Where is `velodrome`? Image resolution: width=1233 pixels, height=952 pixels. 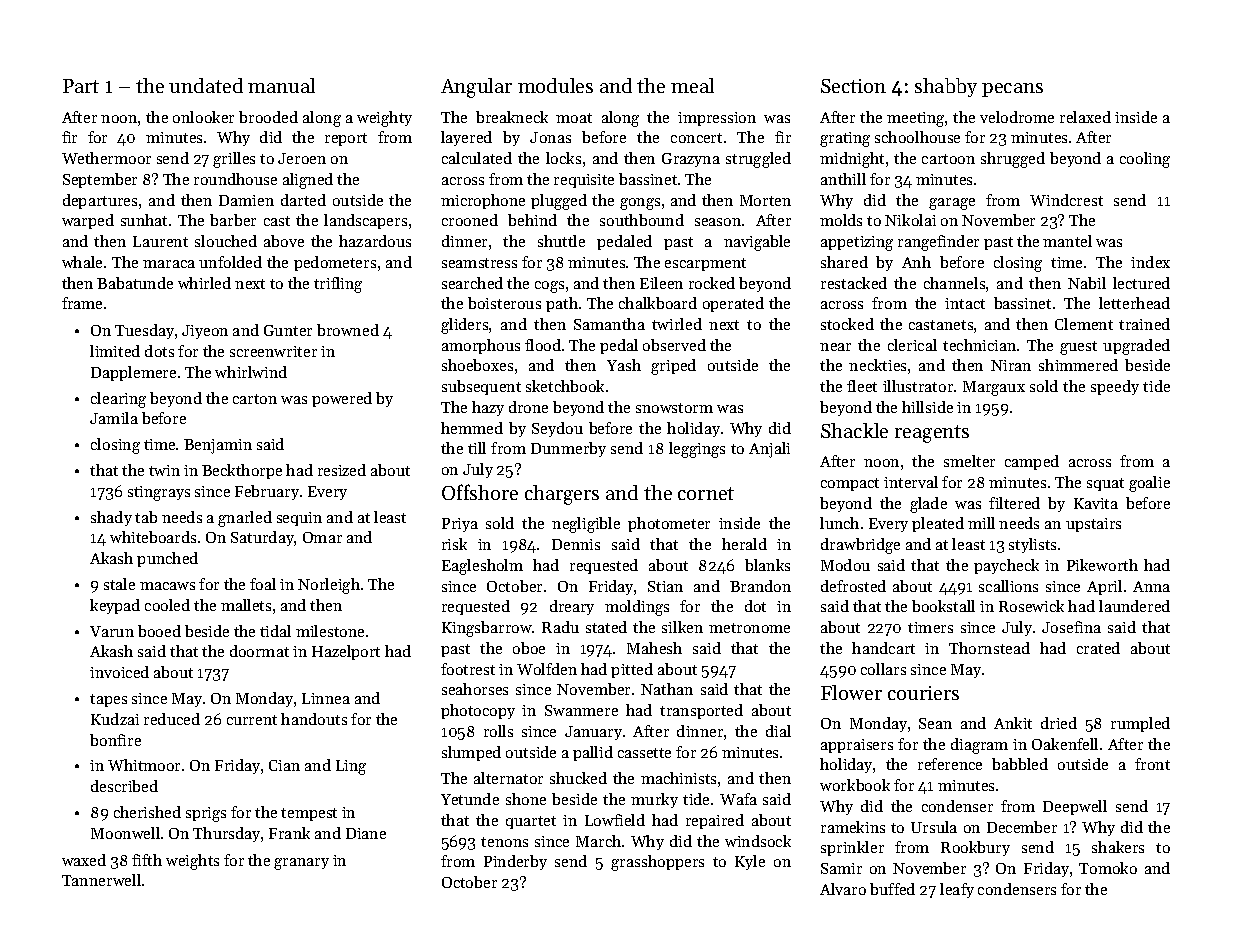
velodrome is located at coordinates (1017, 117).
